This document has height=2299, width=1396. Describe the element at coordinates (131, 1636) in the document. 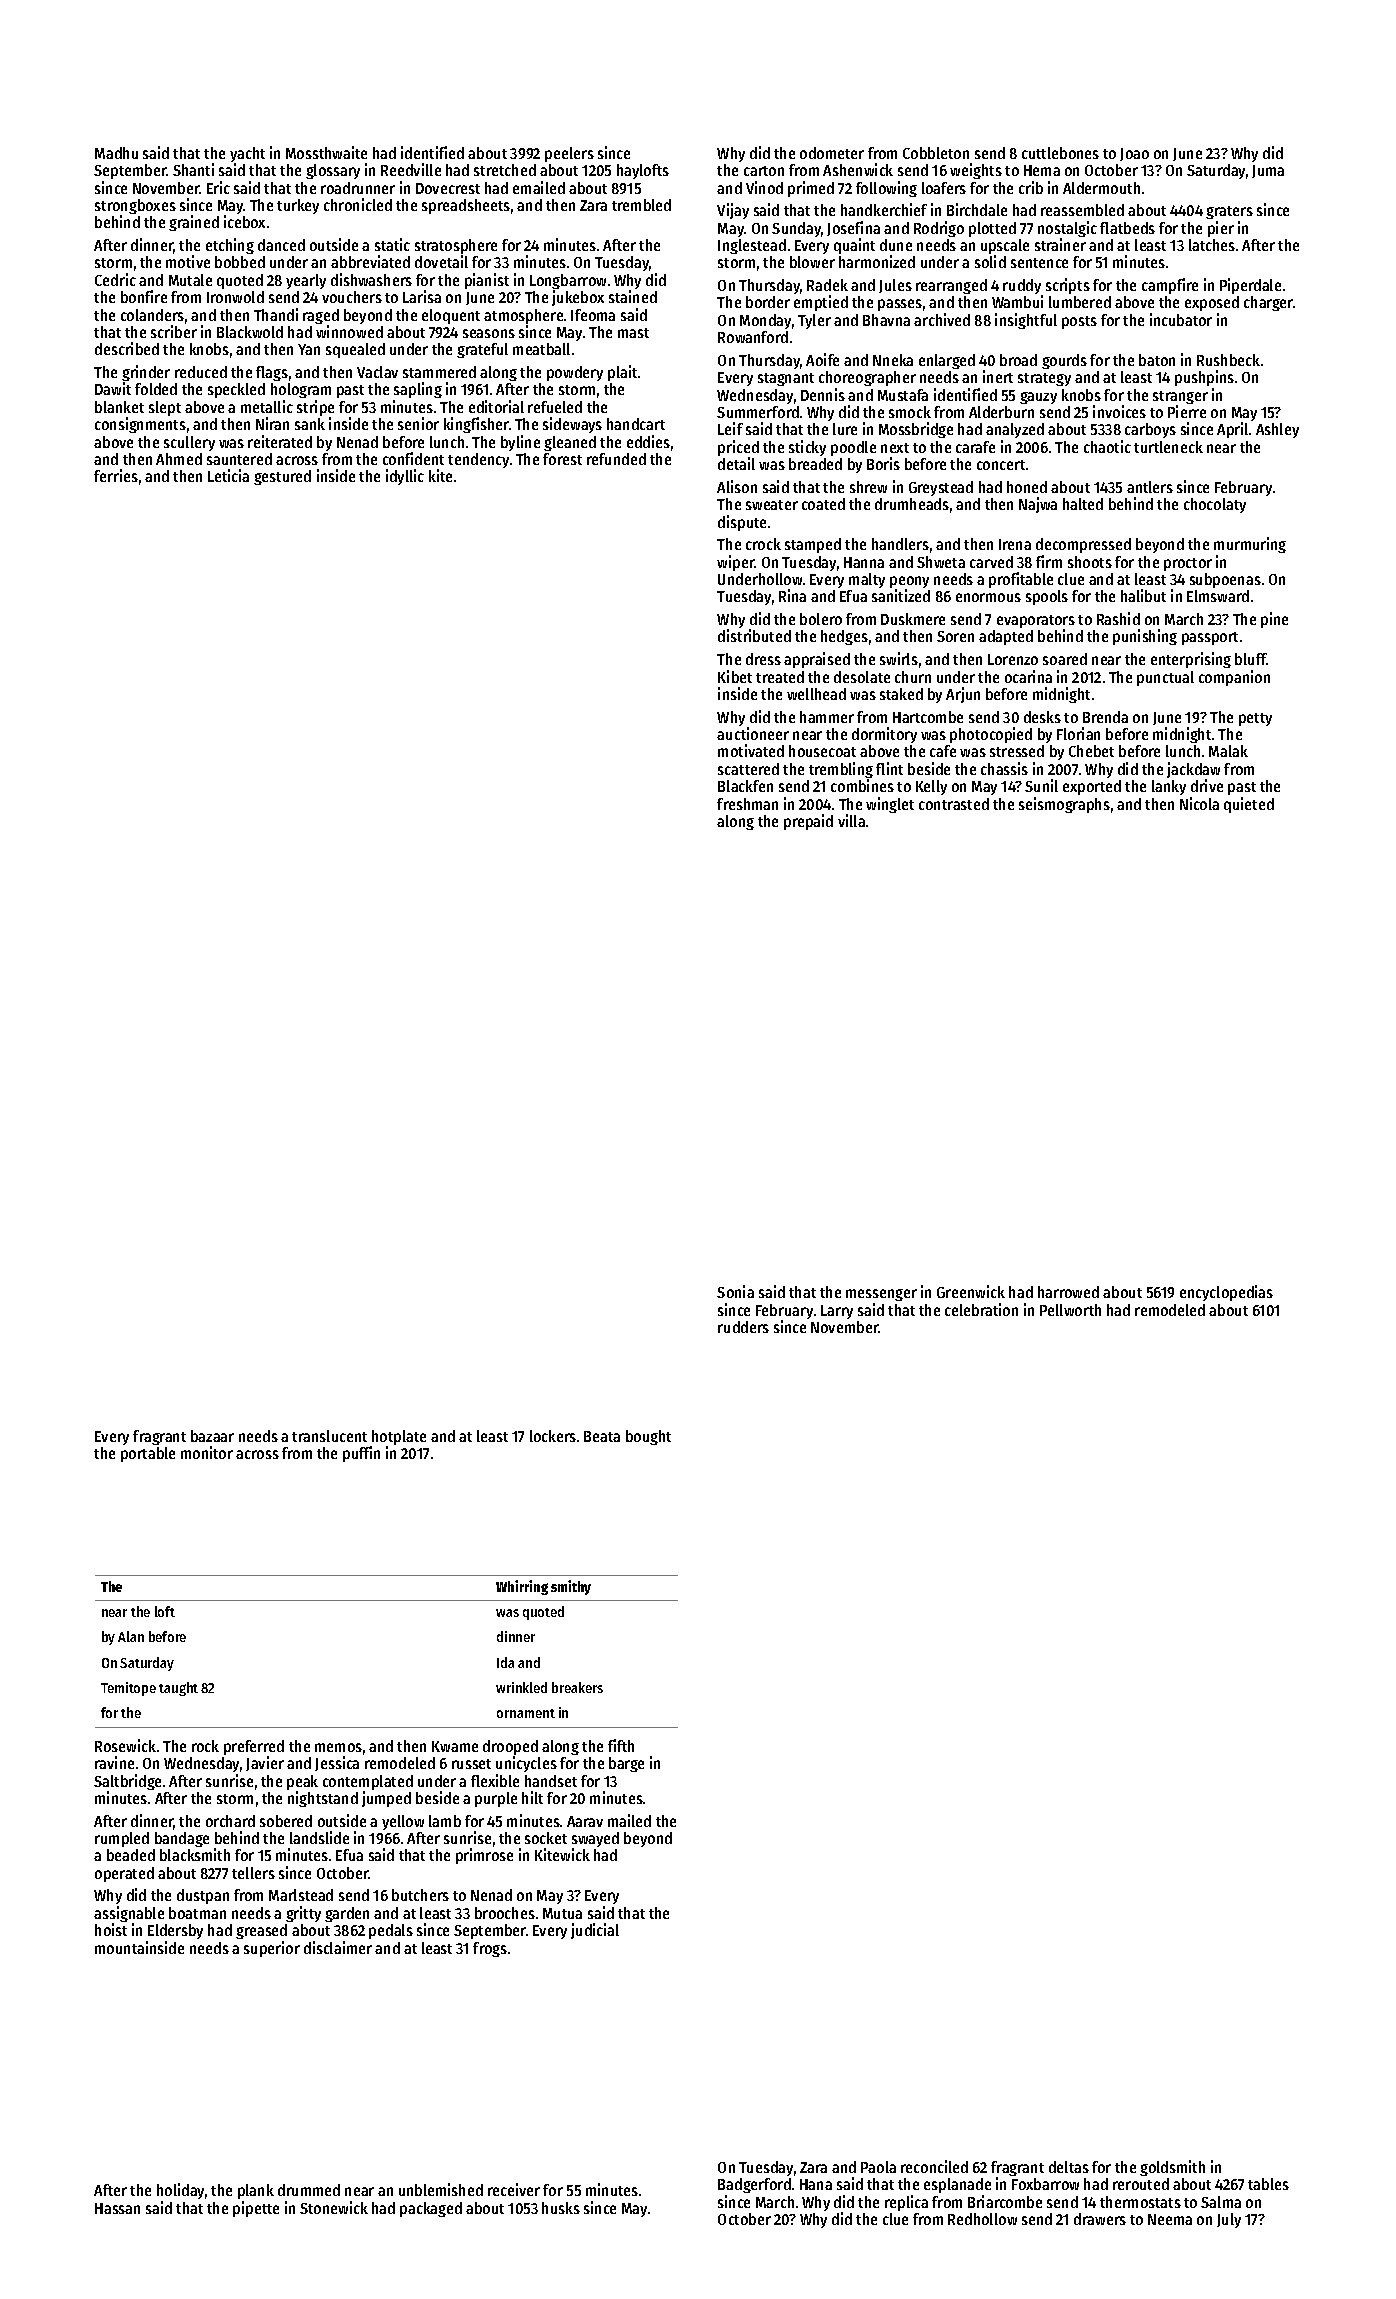

I see `Alan` at that location.
